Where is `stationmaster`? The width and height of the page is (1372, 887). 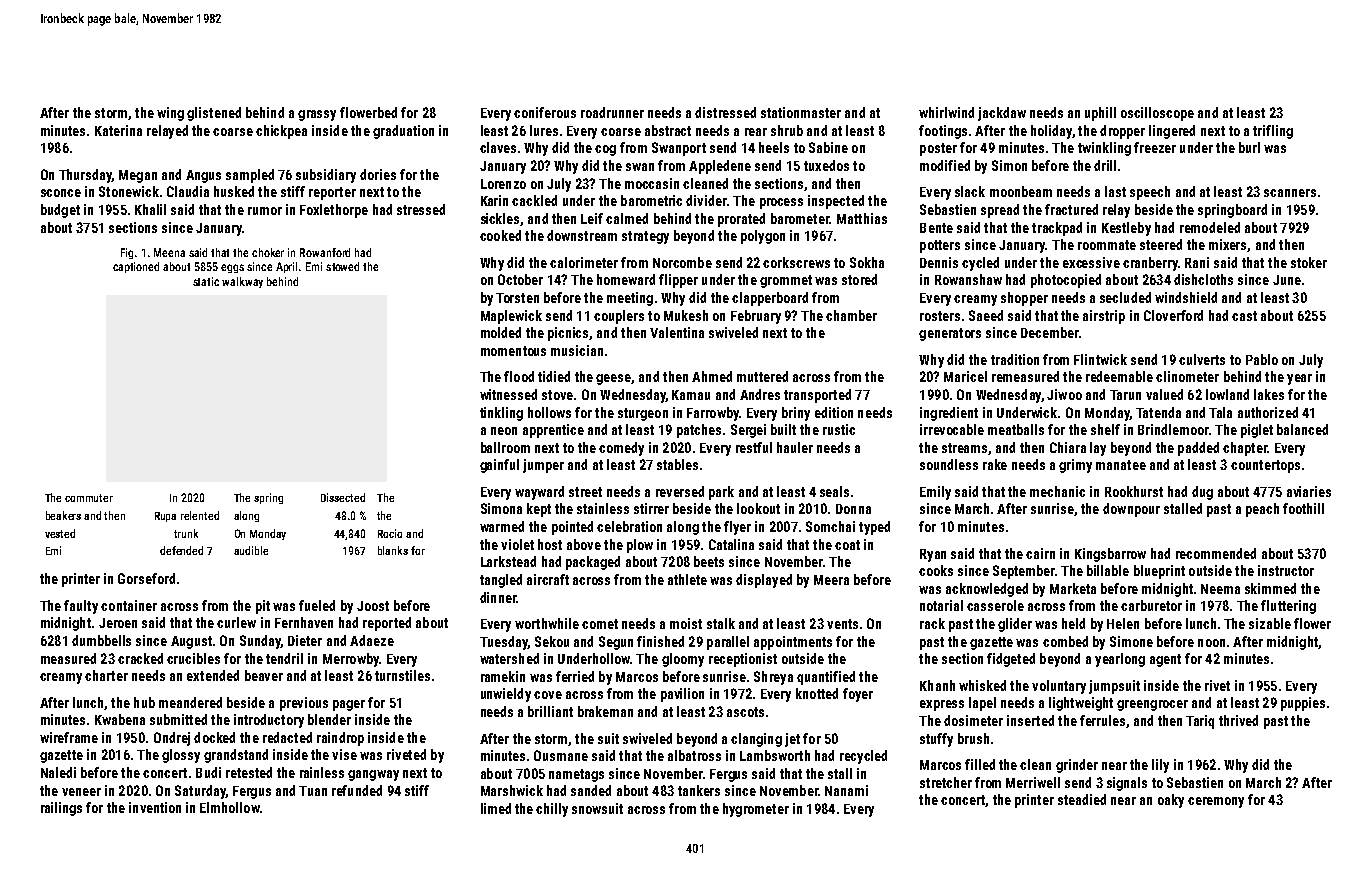
stationmaster is located at coordinates (801, 112).
